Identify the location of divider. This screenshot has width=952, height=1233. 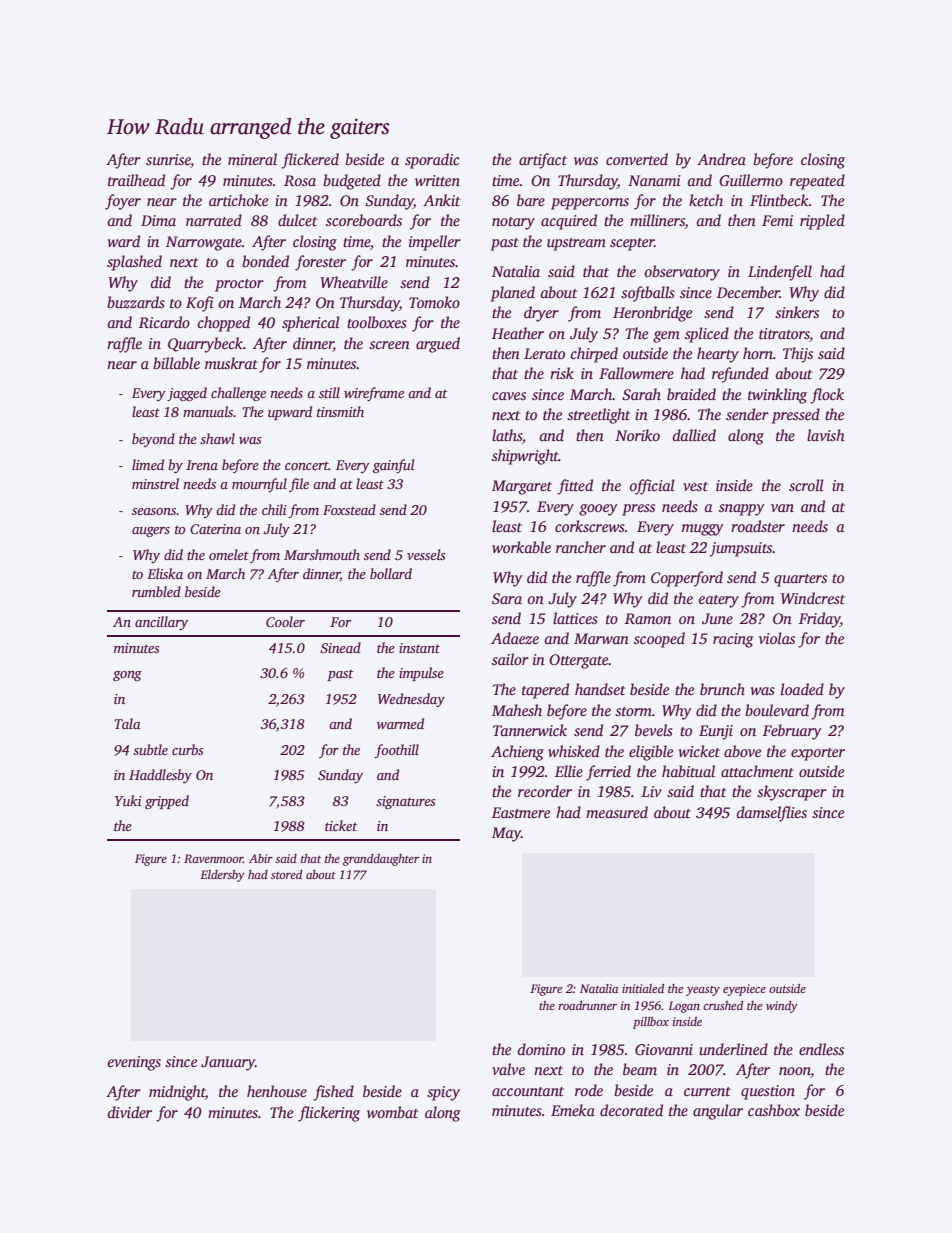
(130, 1112).
